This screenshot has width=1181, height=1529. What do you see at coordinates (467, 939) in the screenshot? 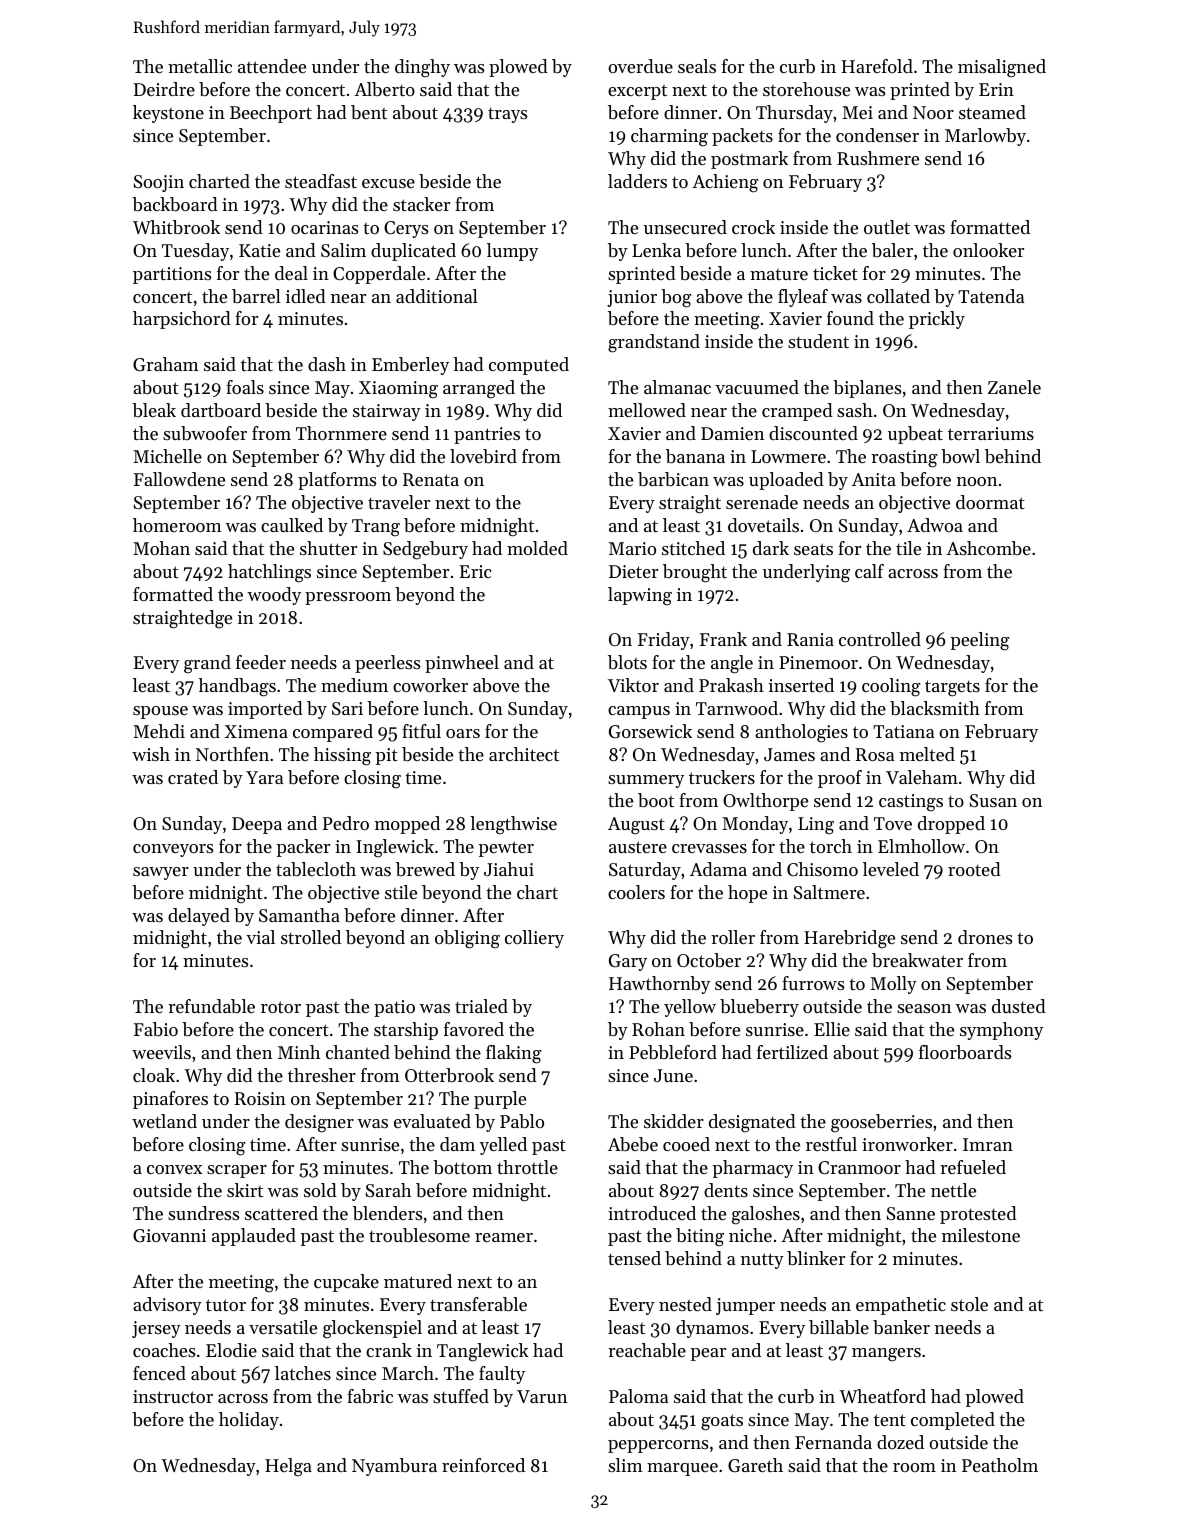
I see `obliging` at bounding box center [467, 939].
